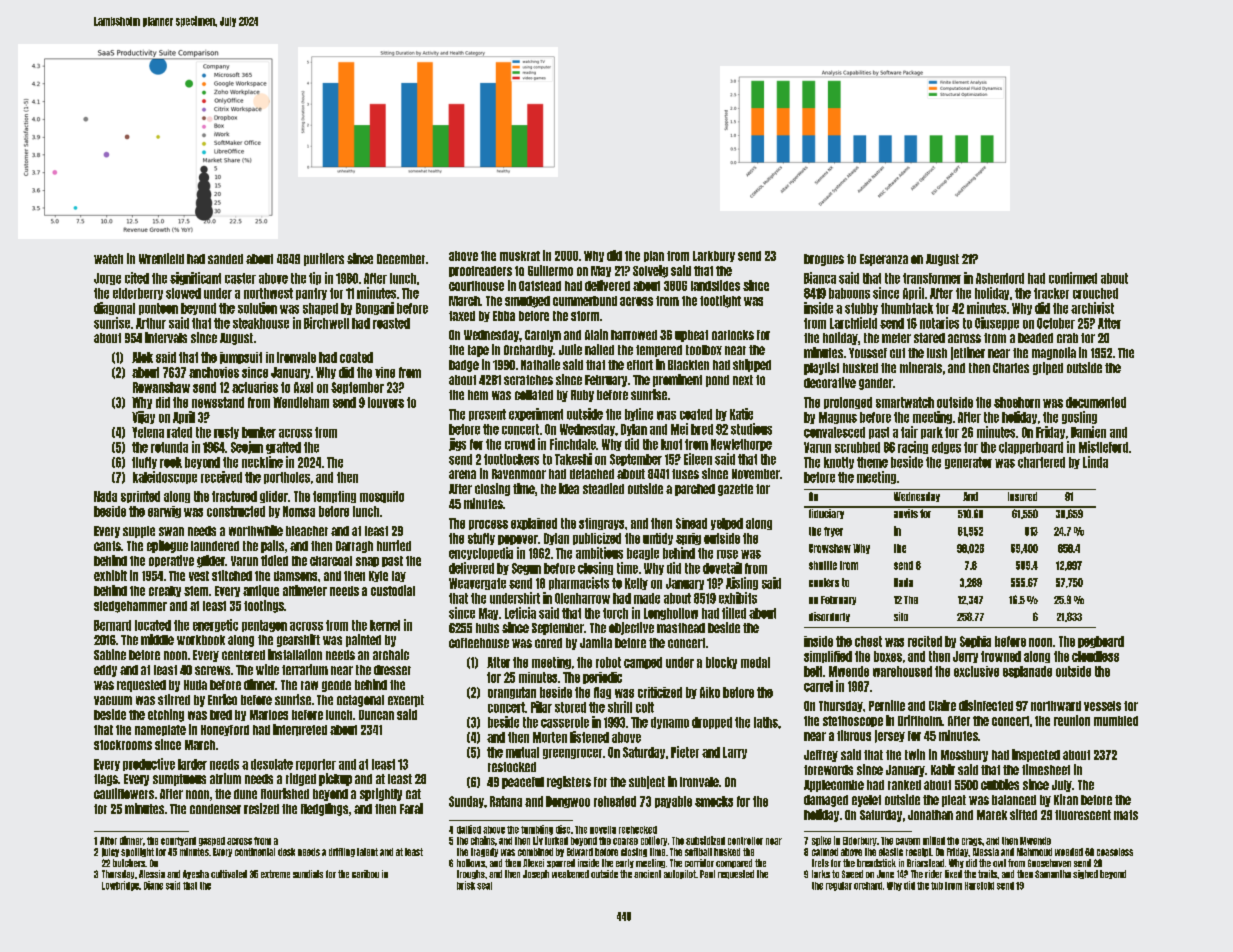 This screenshot has height=952, width=1233. Describe the element at coordinates (735, 753) in the screenshot. I see `Larry` at that location.
